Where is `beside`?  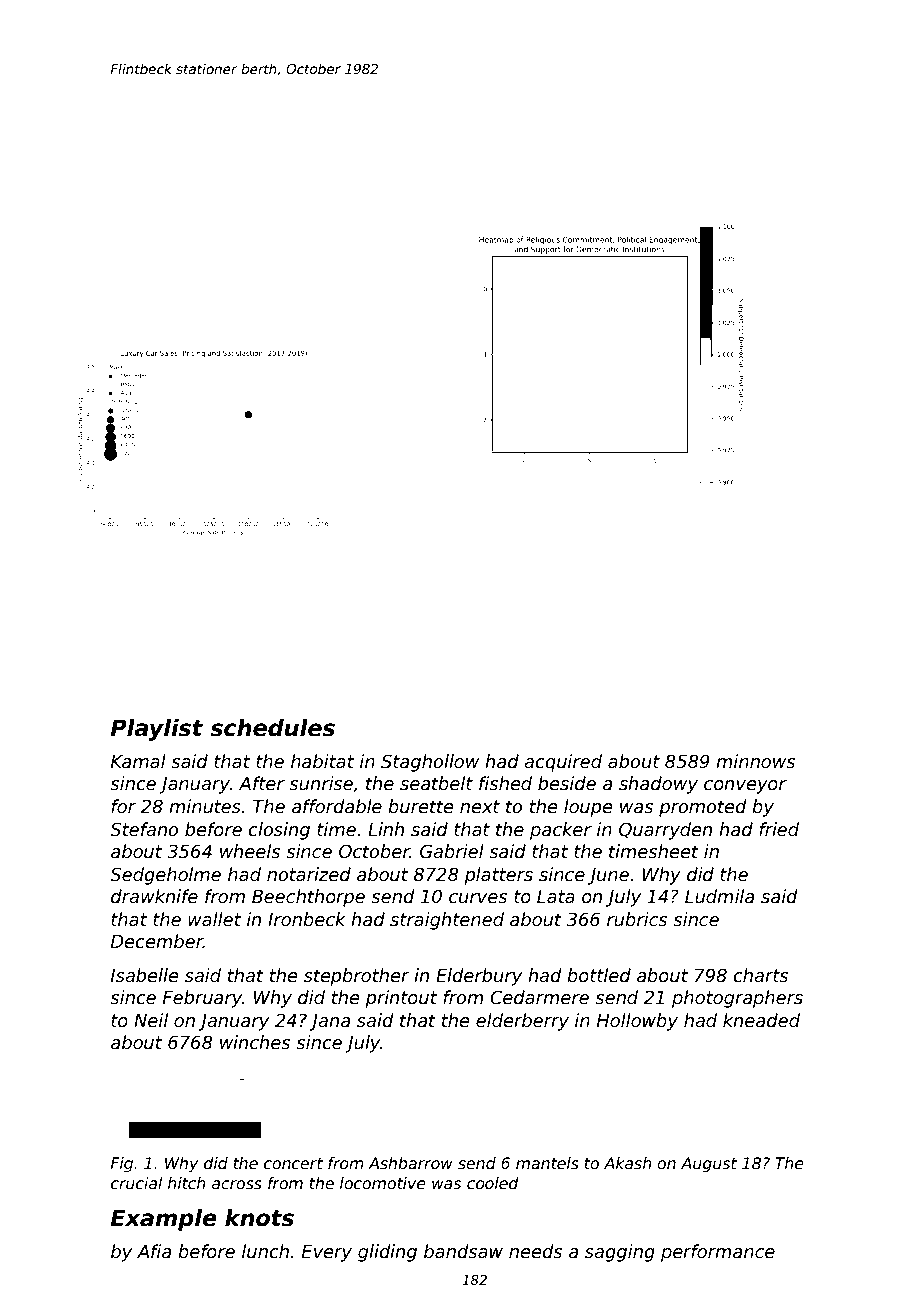
beside is located at coordinates (567, 783).
